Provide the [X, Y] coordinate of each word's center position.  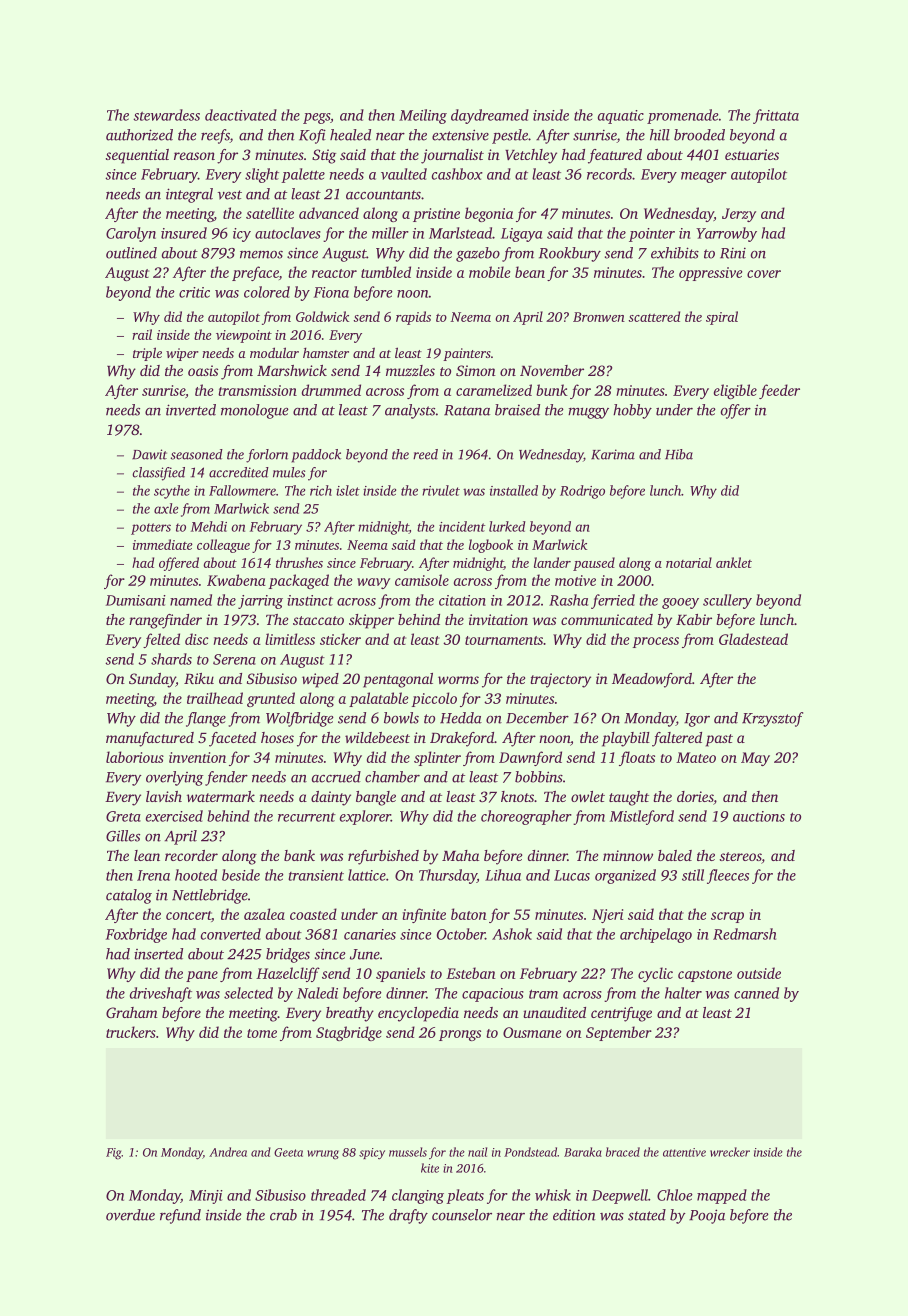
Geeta [288, 1152]
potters [151, 529]
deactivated [241, 115]
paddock [316, 456]
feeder [779, 391]
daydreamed [490, 116]
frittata [776, 116]
